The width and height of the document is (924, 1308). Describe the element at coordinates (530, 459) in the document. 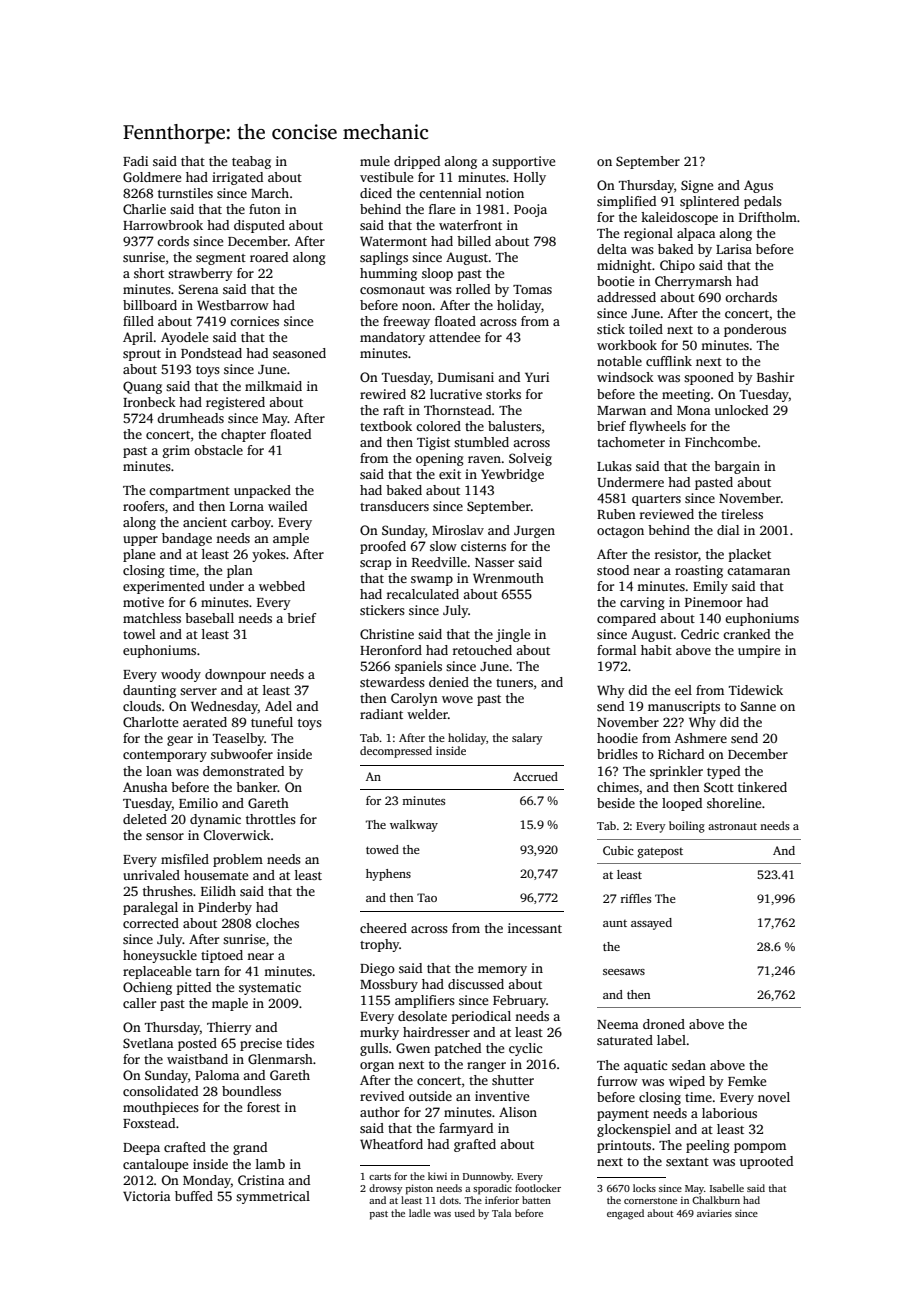

I see `Solveig` at that location.
